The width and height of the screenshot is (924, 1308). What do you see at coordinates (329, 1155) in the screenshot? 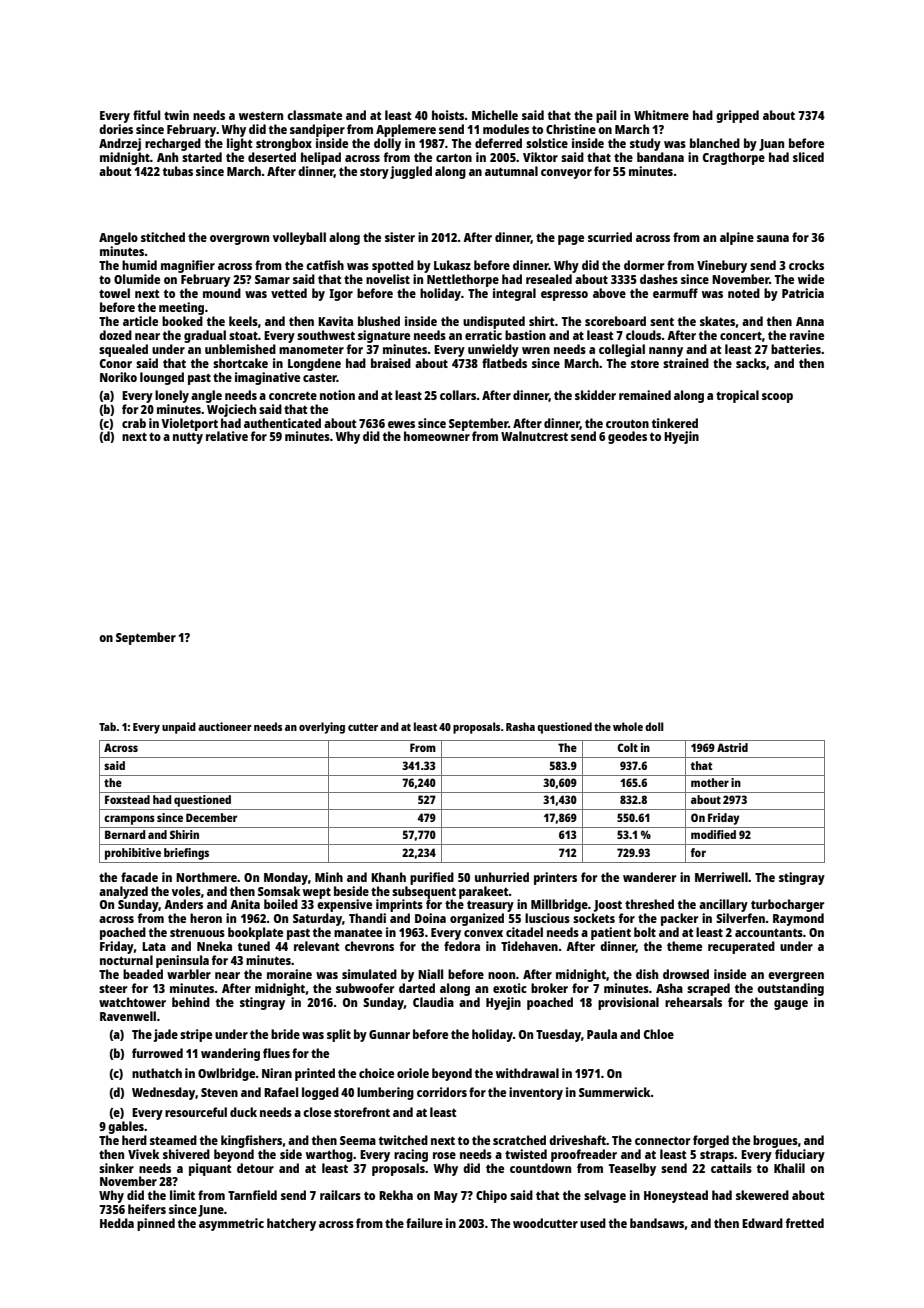
I see `warthog` at bounding box center [329, 1155].
